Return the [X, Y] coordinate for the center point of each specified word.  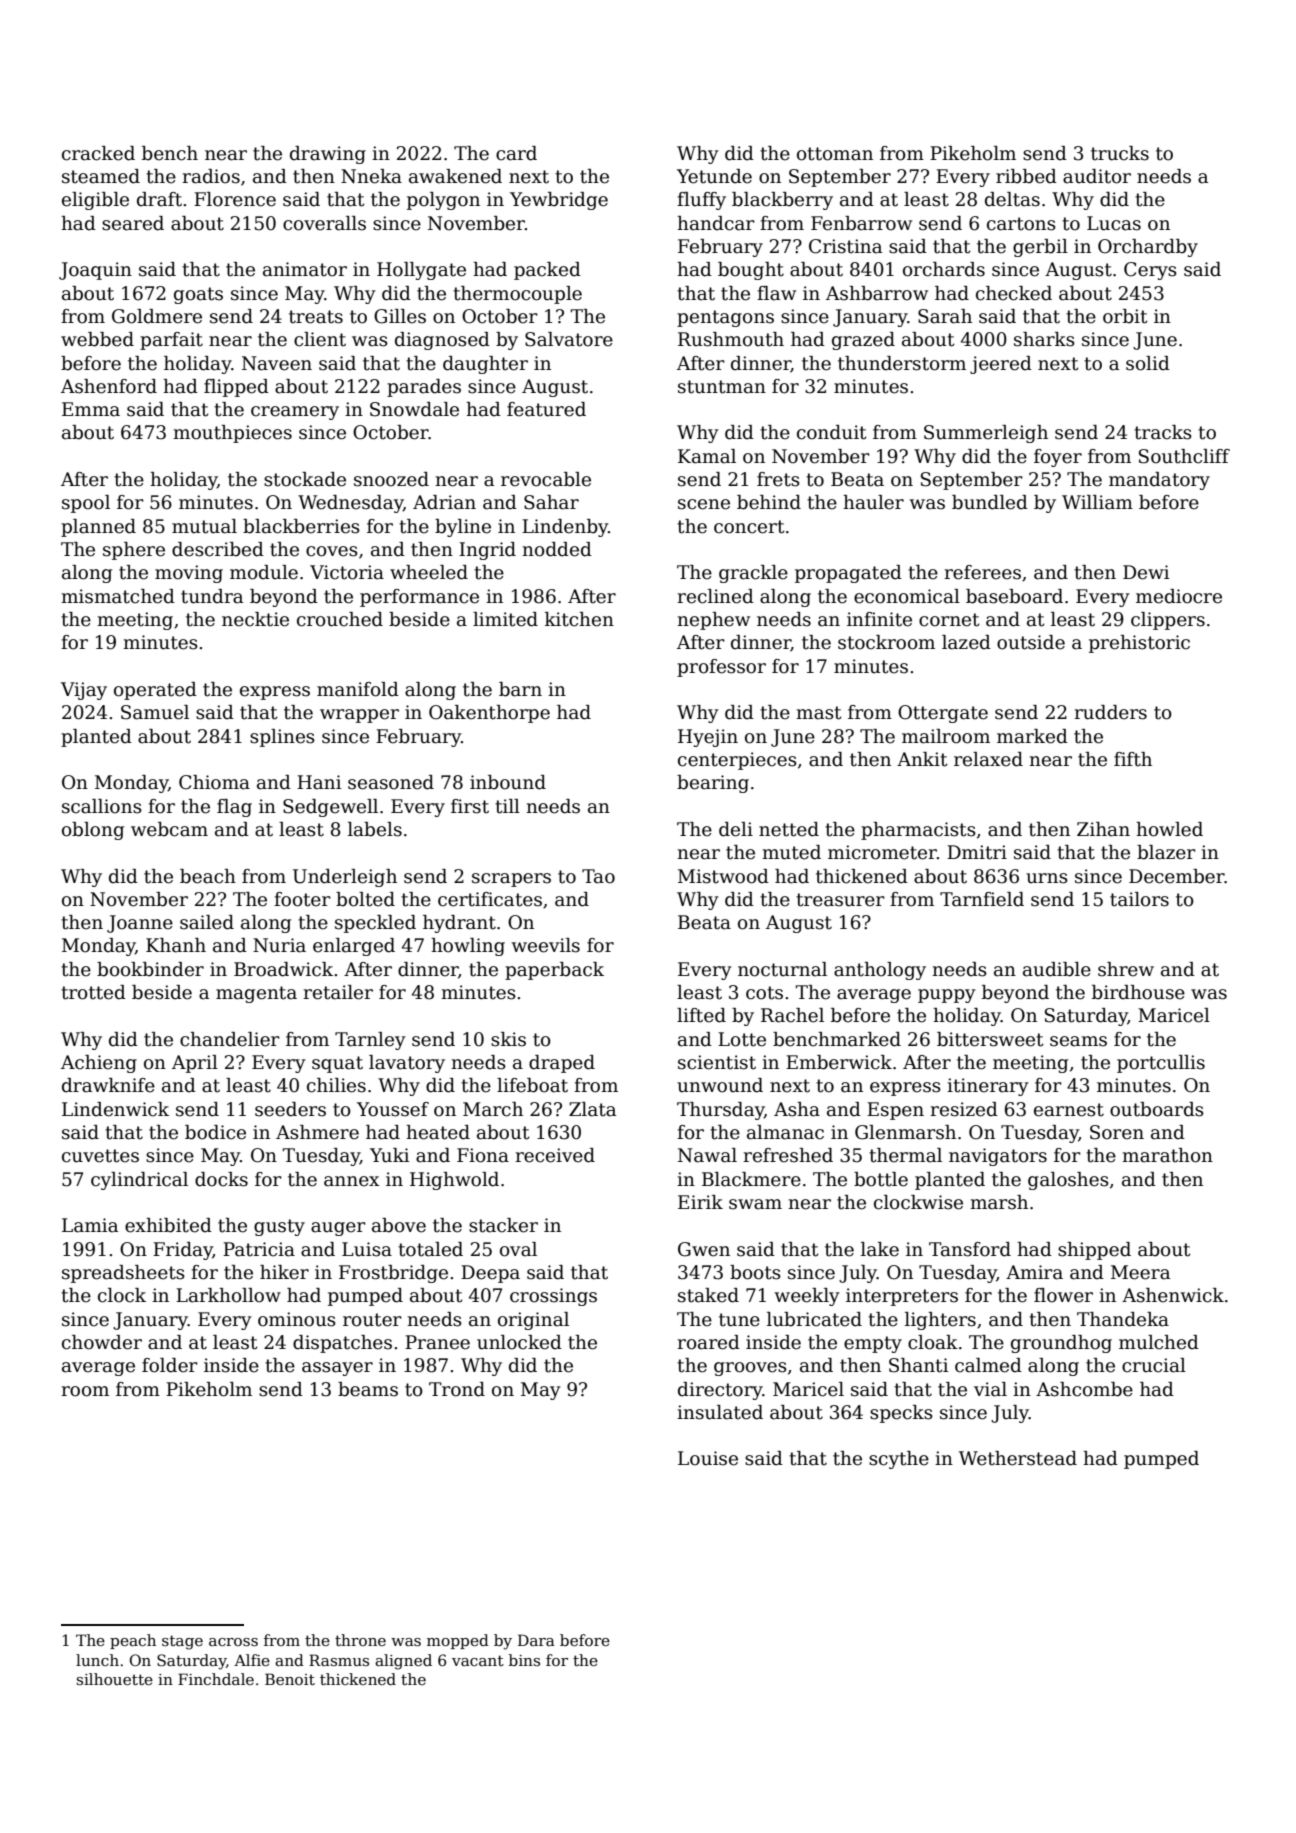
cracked [98, 153]
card [516, 153]
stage [182, 1642]
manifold [358, 689]
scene [704, 504]
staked [708, 1295]
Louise [708, 1458]
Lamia [90, 1225]
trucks [1120, 153]
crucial [1154, 1365]
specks [901, 1414]
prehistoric [1139, 644]
